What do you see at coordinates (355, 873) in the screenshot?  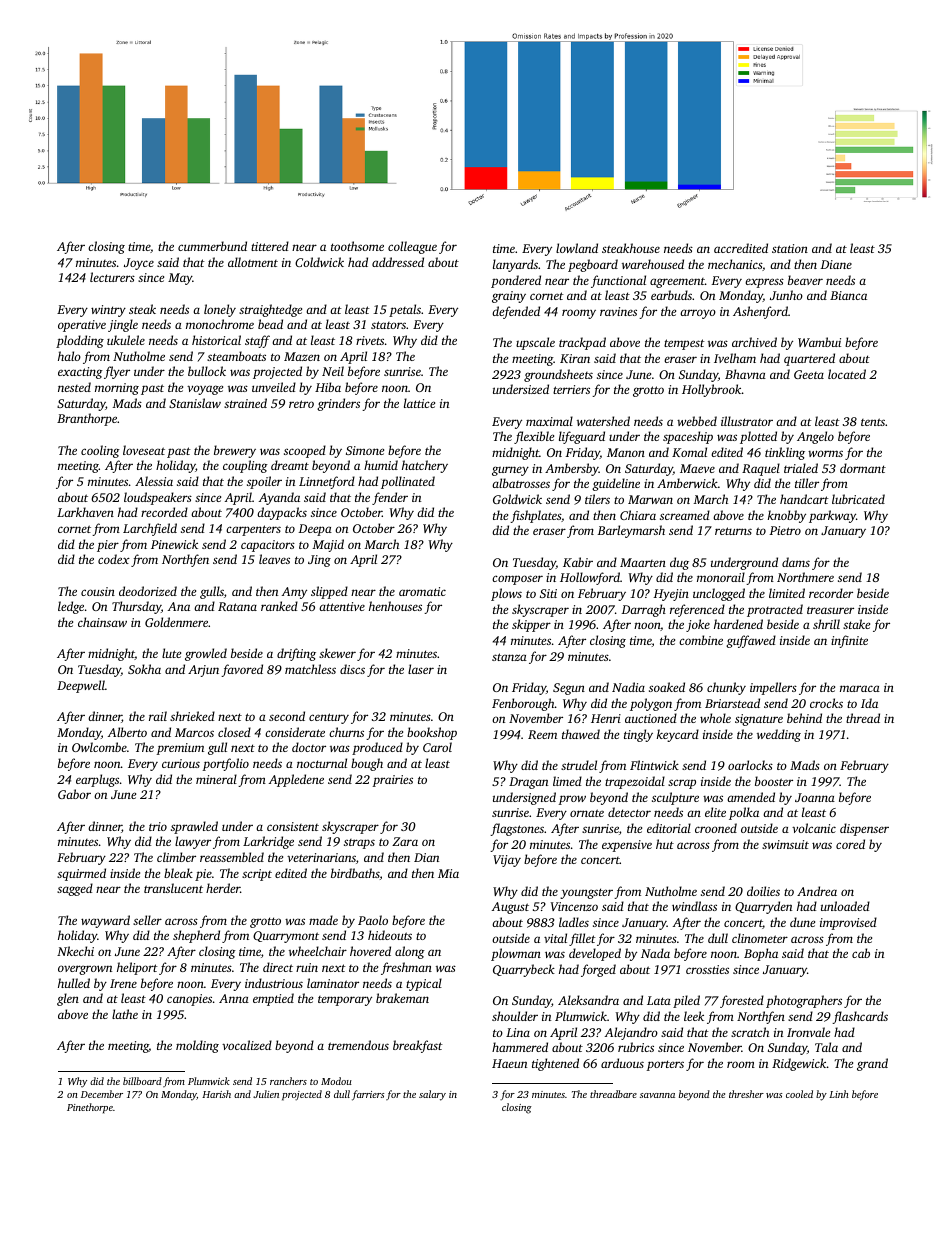 I see `birdbaths` at bounding box center [355, 873].
